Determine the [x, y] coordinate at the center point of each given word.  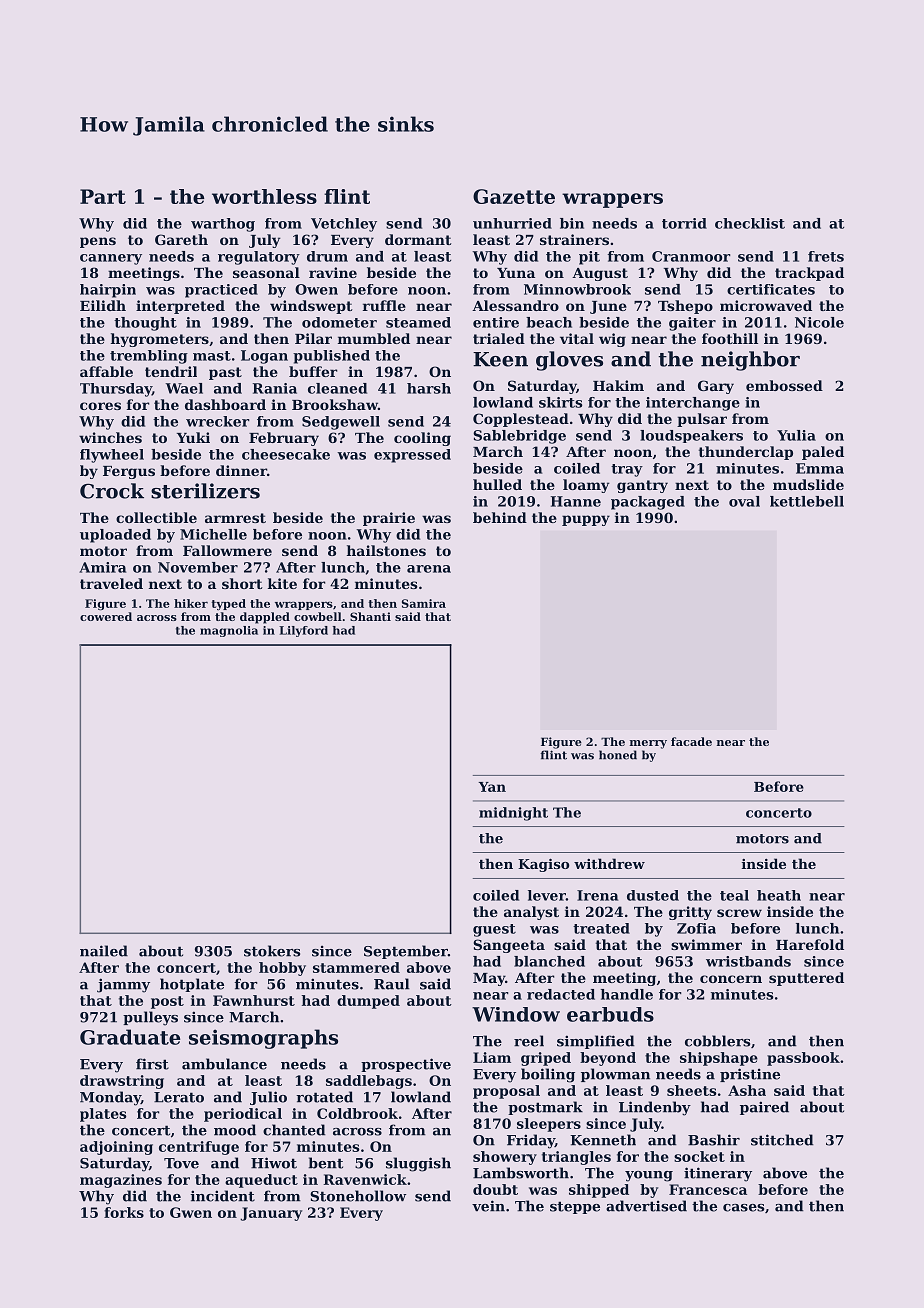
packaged [648, 503]
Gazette [514, 196]
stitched [782, 1140]
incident [223, 1196]
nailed [104, 951]
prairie [389, 519]
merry [648, 744]
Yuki [193, 437]
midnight [513, 814]
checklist [750, 223]
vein [488, 1206]
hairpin [108, 291]
